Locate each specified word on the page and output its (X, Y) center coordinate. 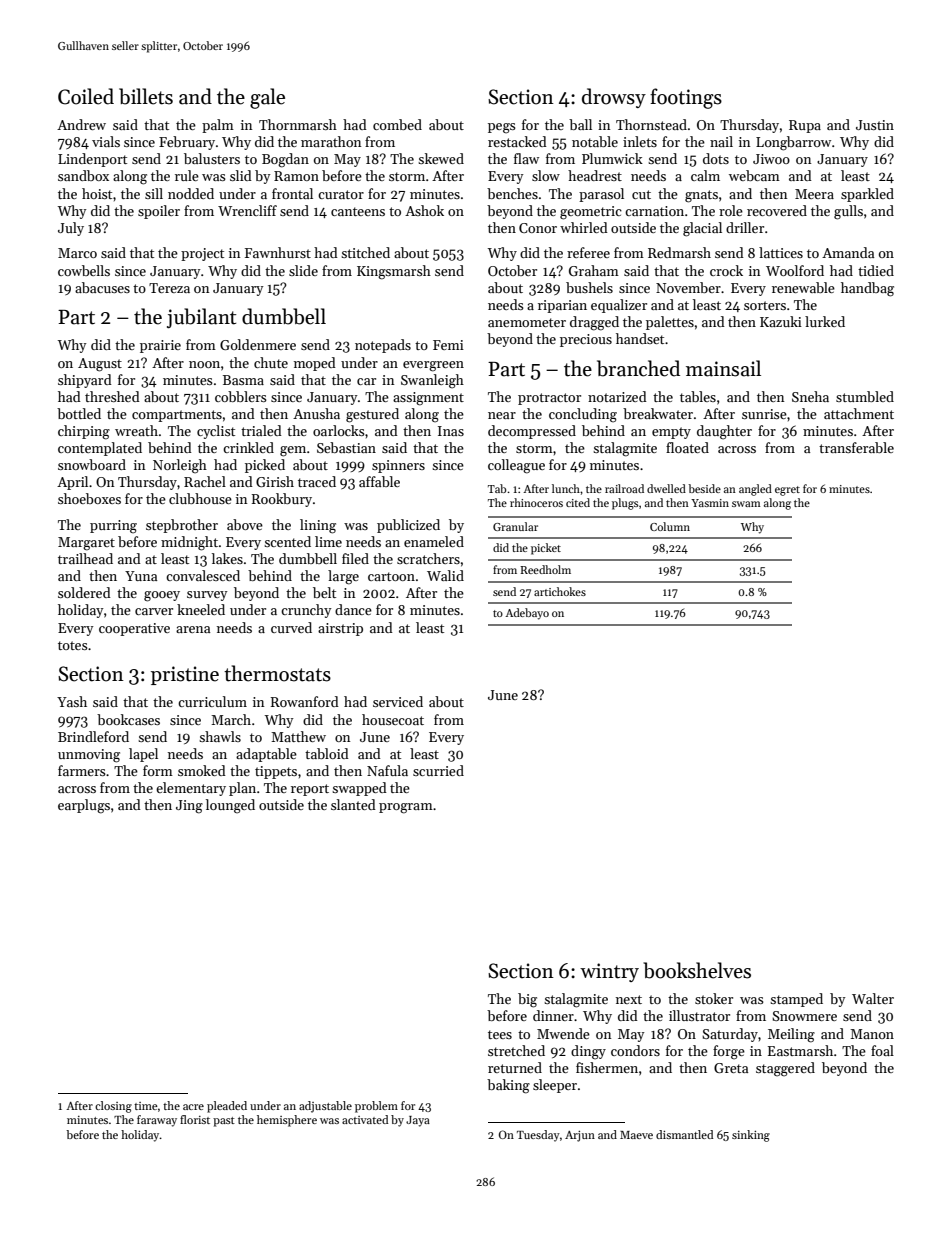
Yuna (141, 576)
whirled (584, 227)
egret (787, 491)
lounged (230, 806)
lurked (825, 321)
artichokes (560, 591)
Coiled (86, 96)
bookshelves (697, 970)
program (406, 808)
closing (113, 1107)
